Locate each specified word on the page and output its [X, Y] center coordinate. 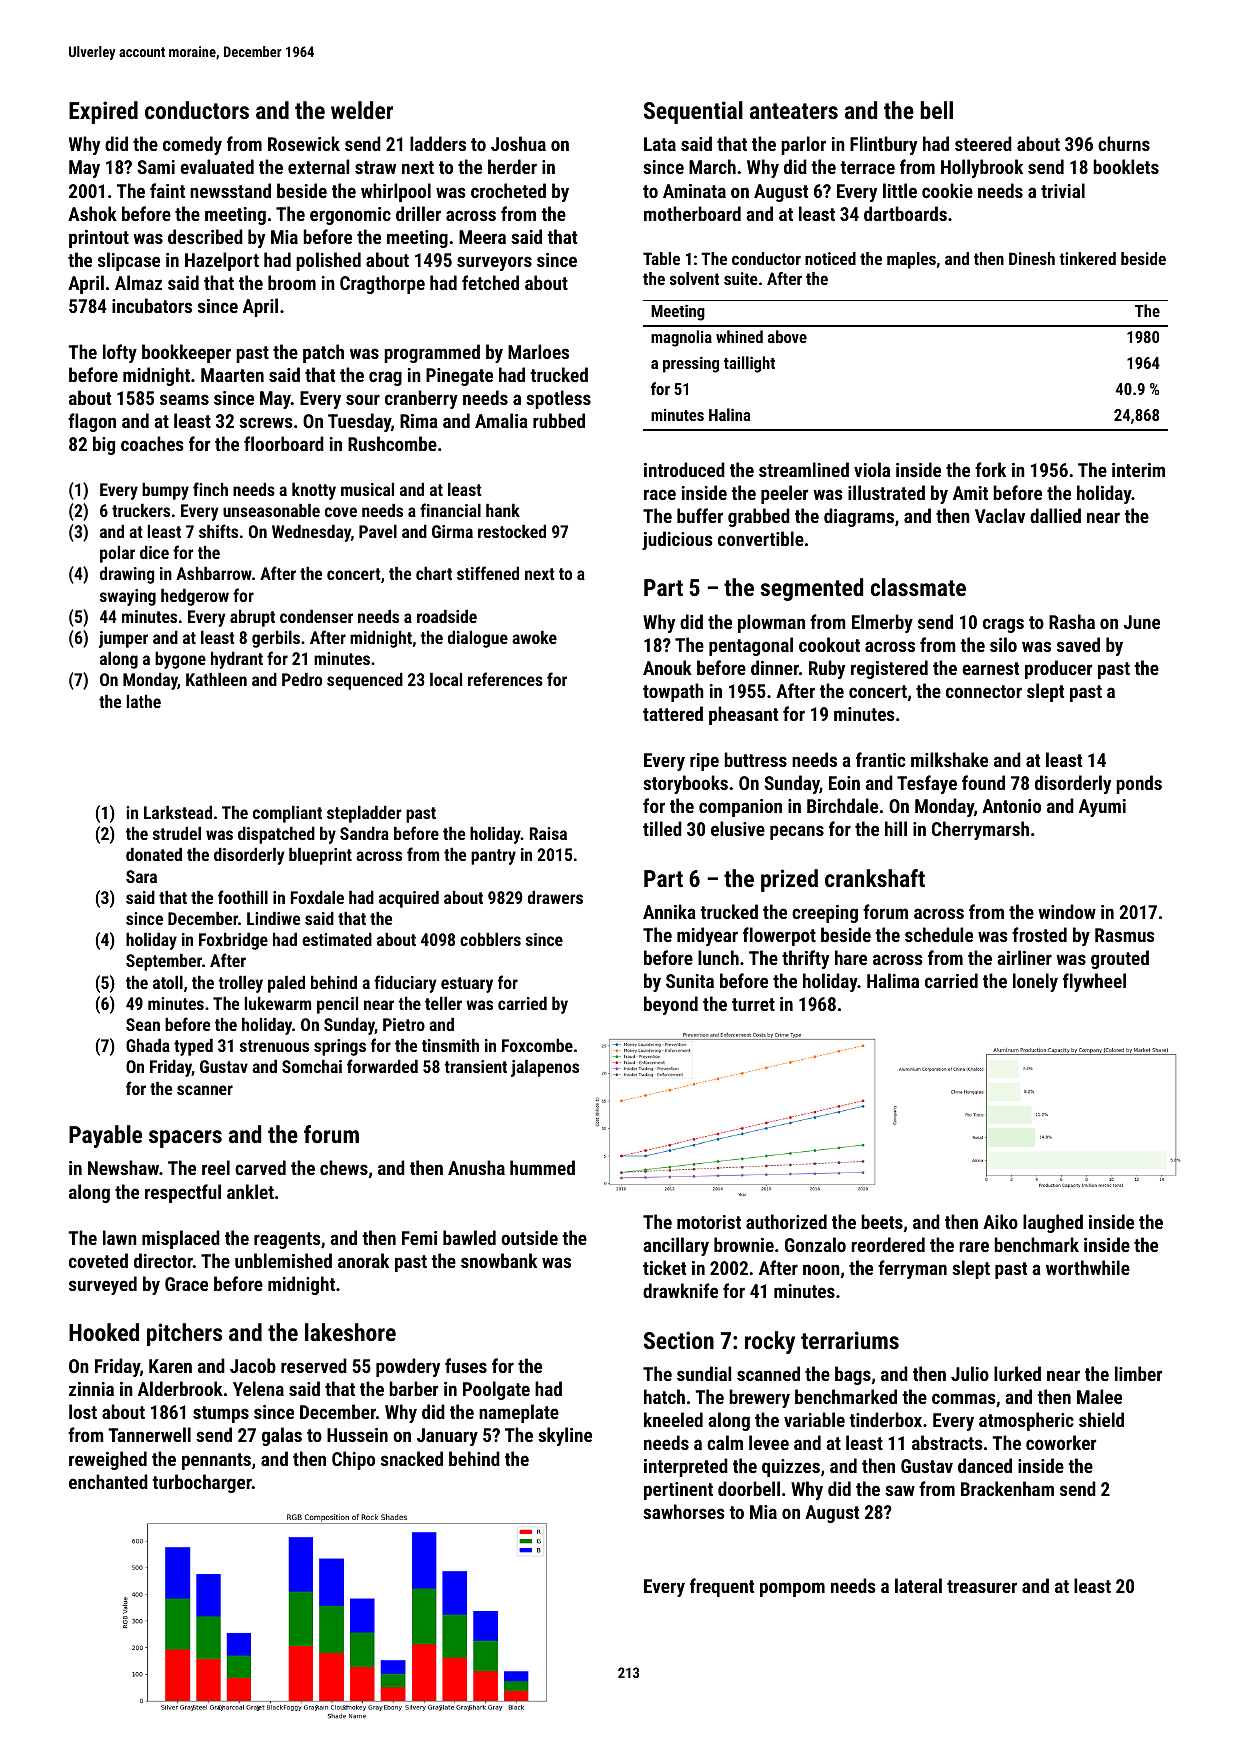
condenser [316, 616]
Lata [660, 144]
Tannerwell [149, 1434]
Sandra [364, 833]
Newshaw [123, 1167]
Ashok [92, 213]
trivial [1063, 190]
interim [1138, 470]
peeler [784, 494]
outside [529, 1237]
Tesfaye [927, 784]
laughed [1053, 1223]
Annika [669, 911]
